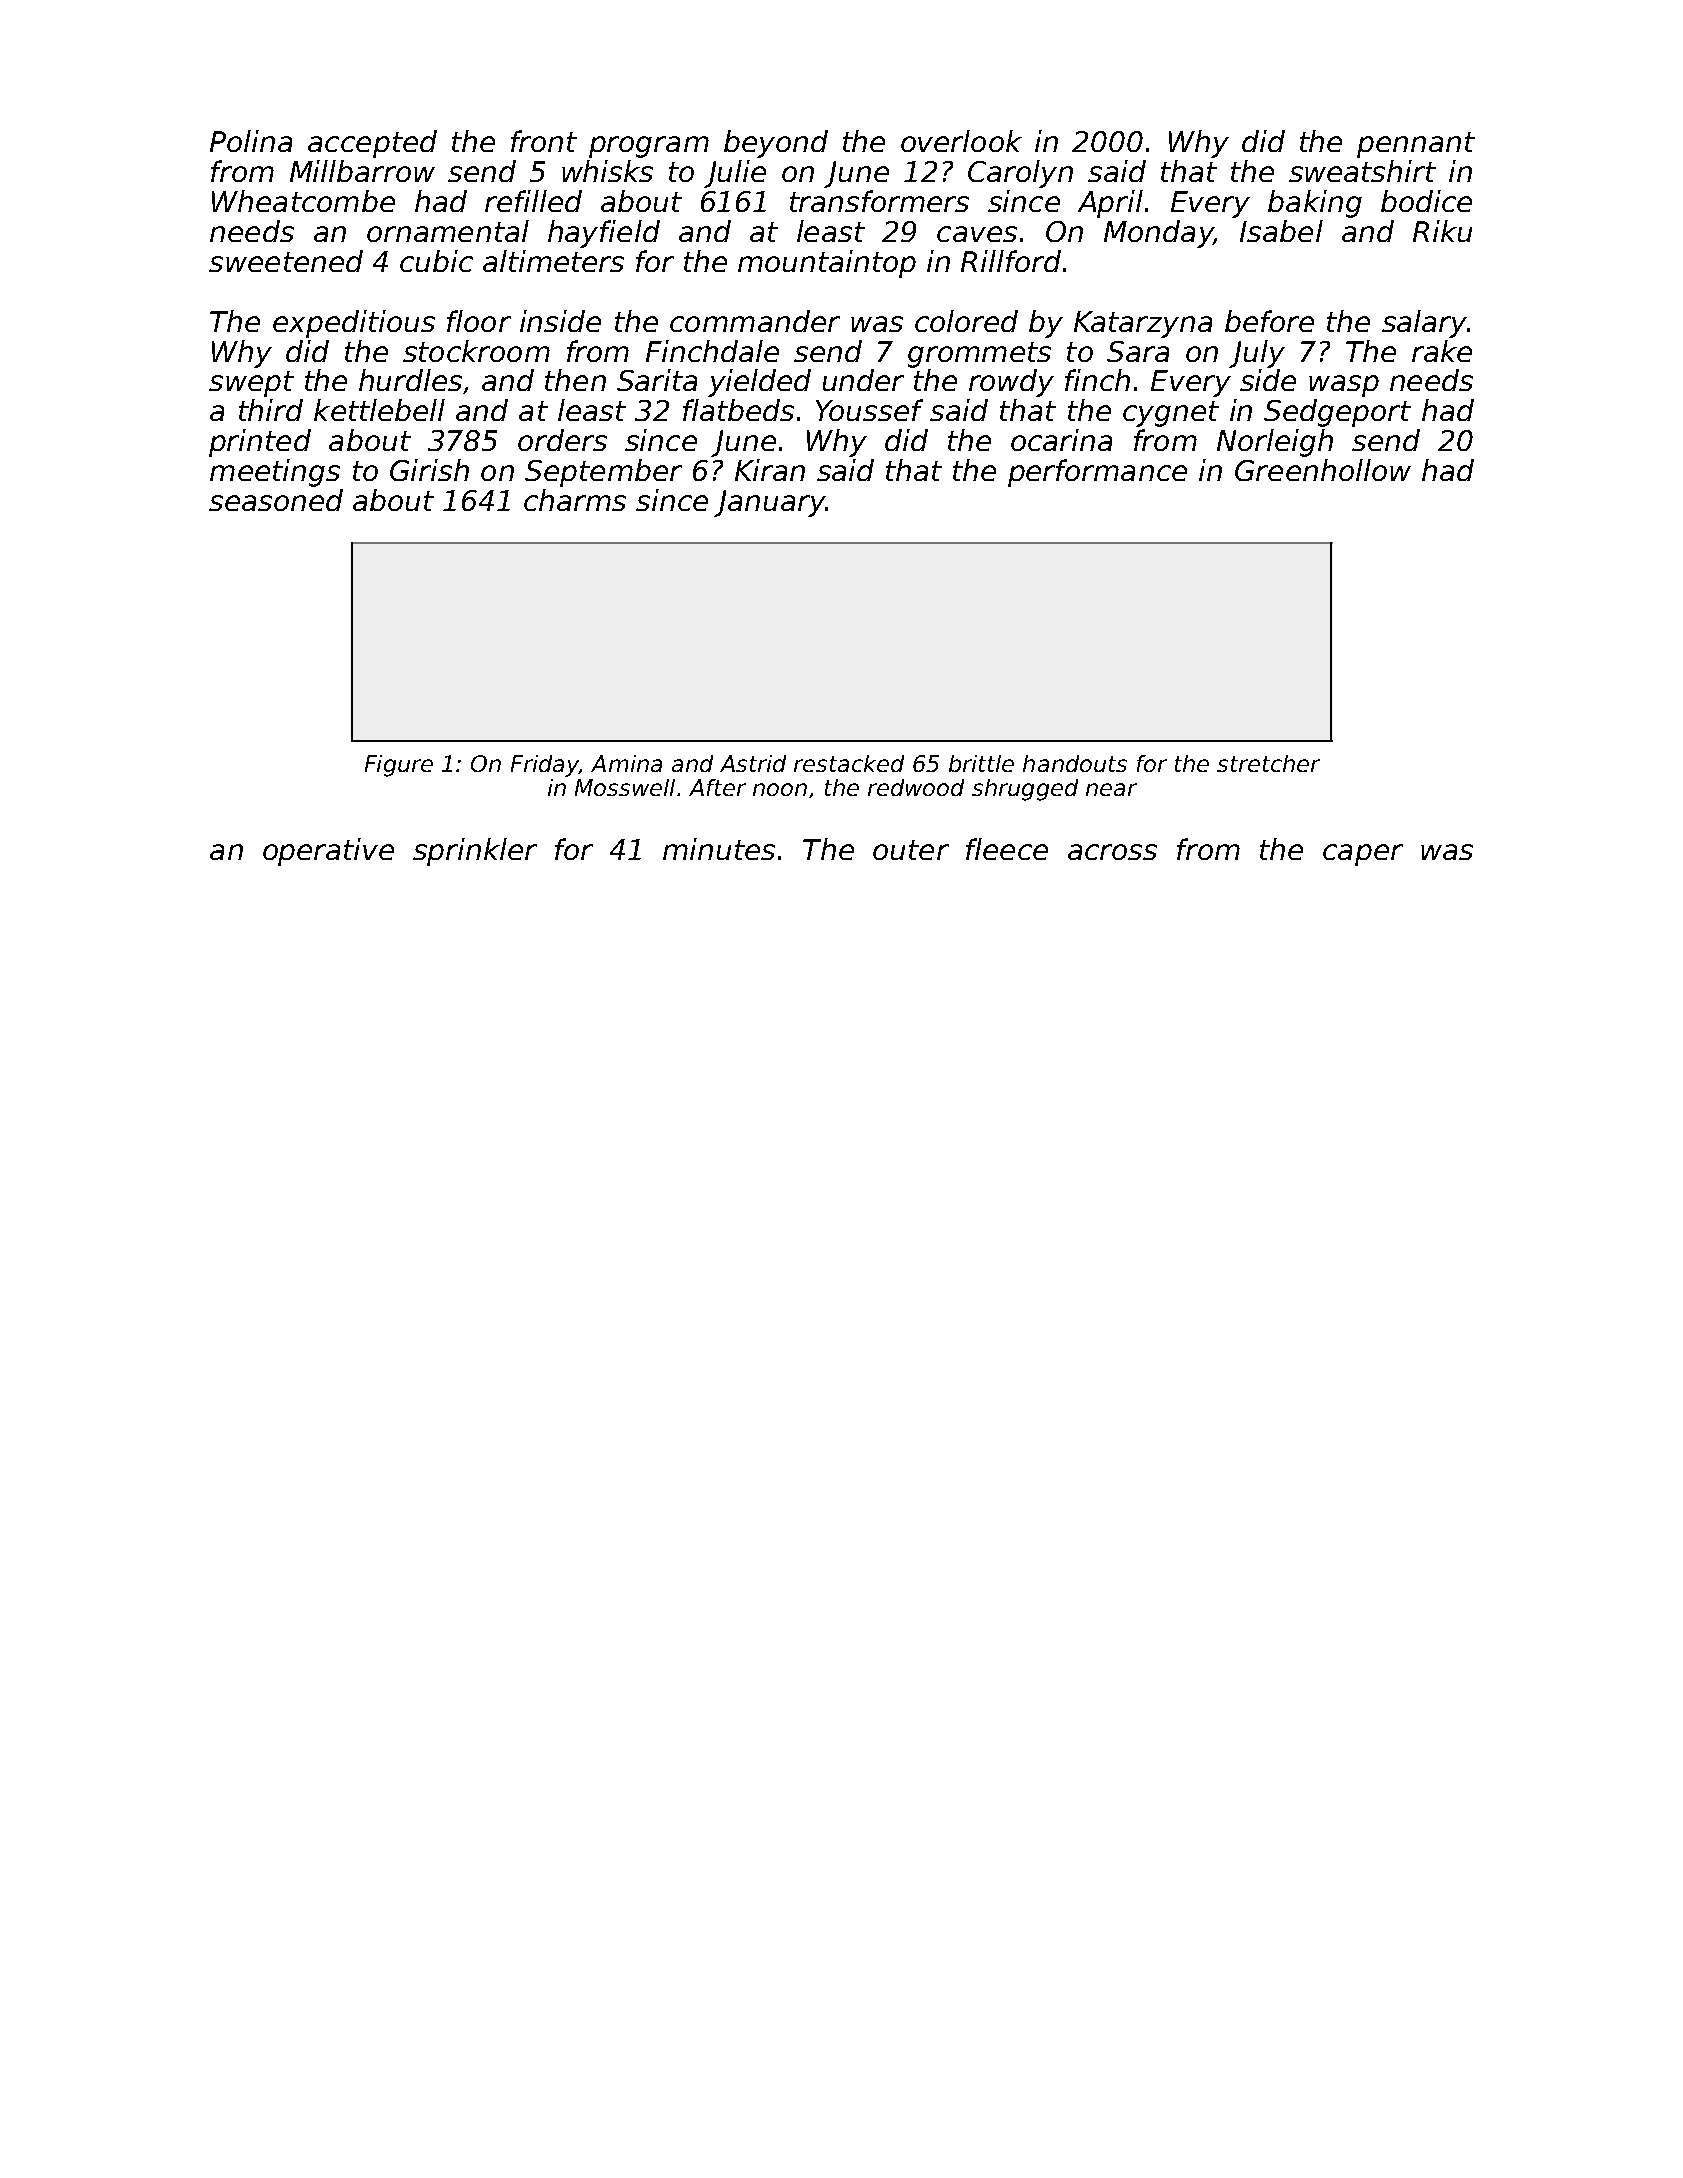 This screenshot has height=2178, width=1683. What do you see at coordinates (429, 470) in the screenshot?
I see `Girish` at bounding box center [429, 470].
